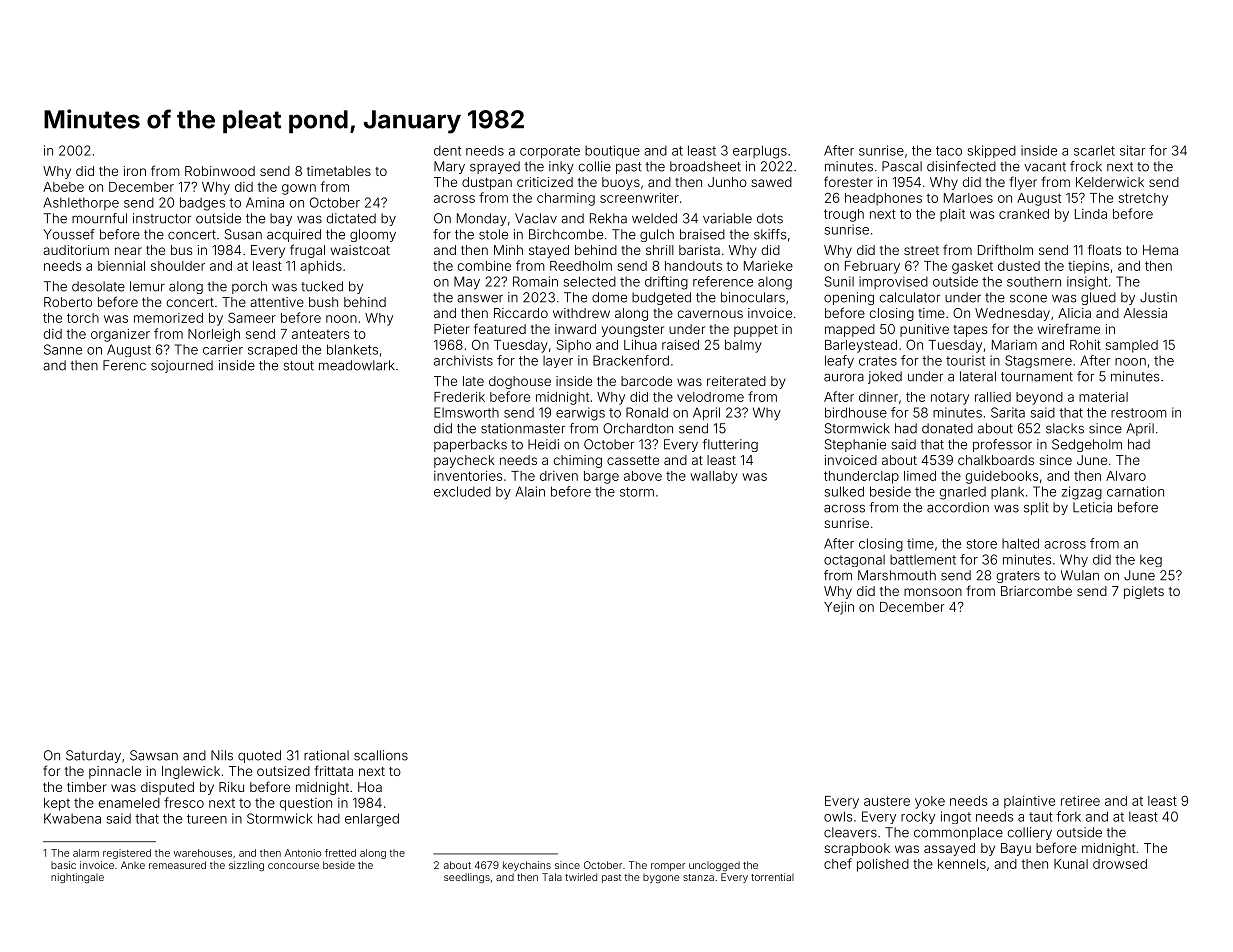  What do you see at coordinates (182, 366) in the screenshot?
I see `sojourned` at bounding box center [182, 366].
